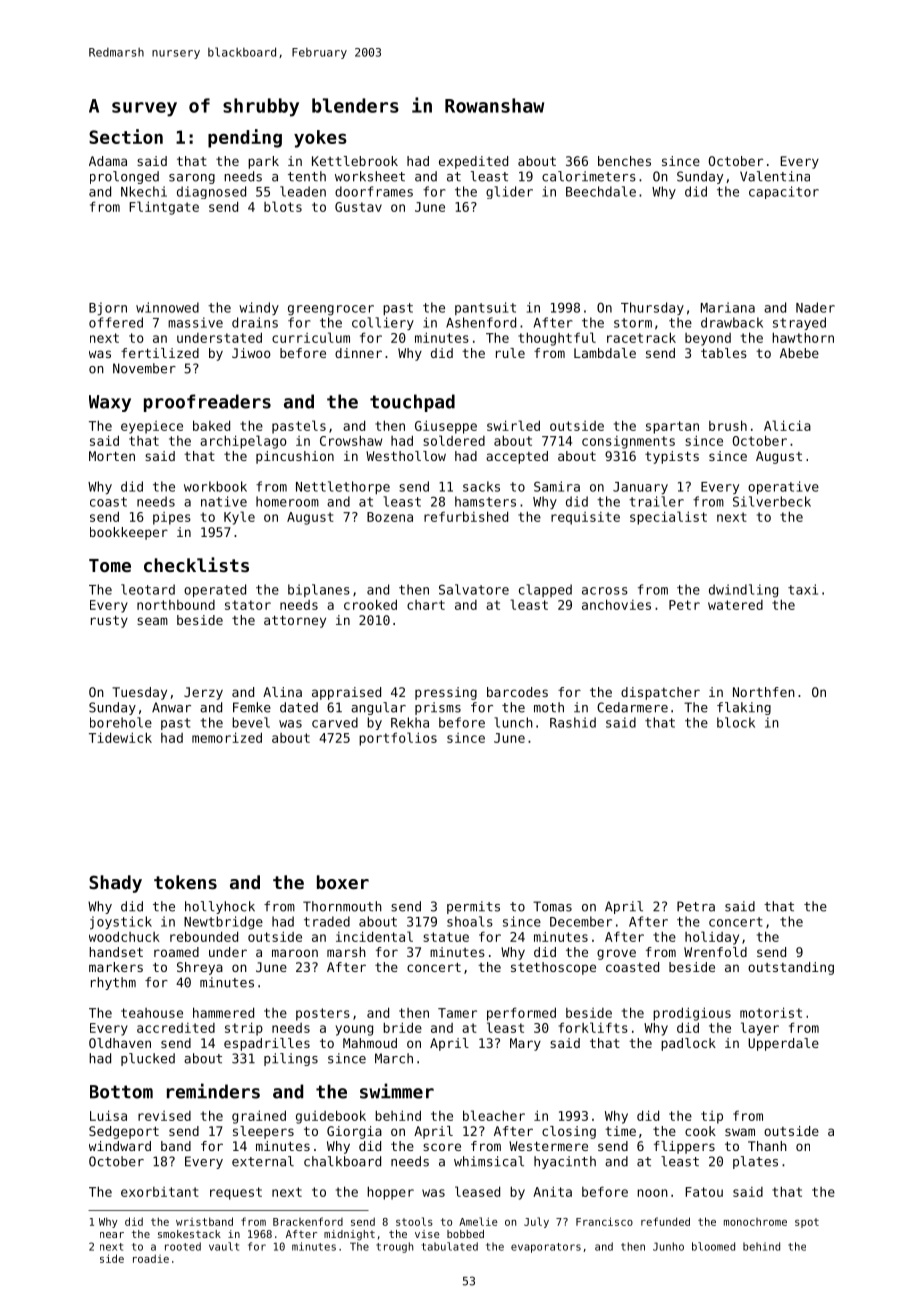 The width and height of the screenshot is (924, 1308). I want to click on flippers, so click(684, 1147).
